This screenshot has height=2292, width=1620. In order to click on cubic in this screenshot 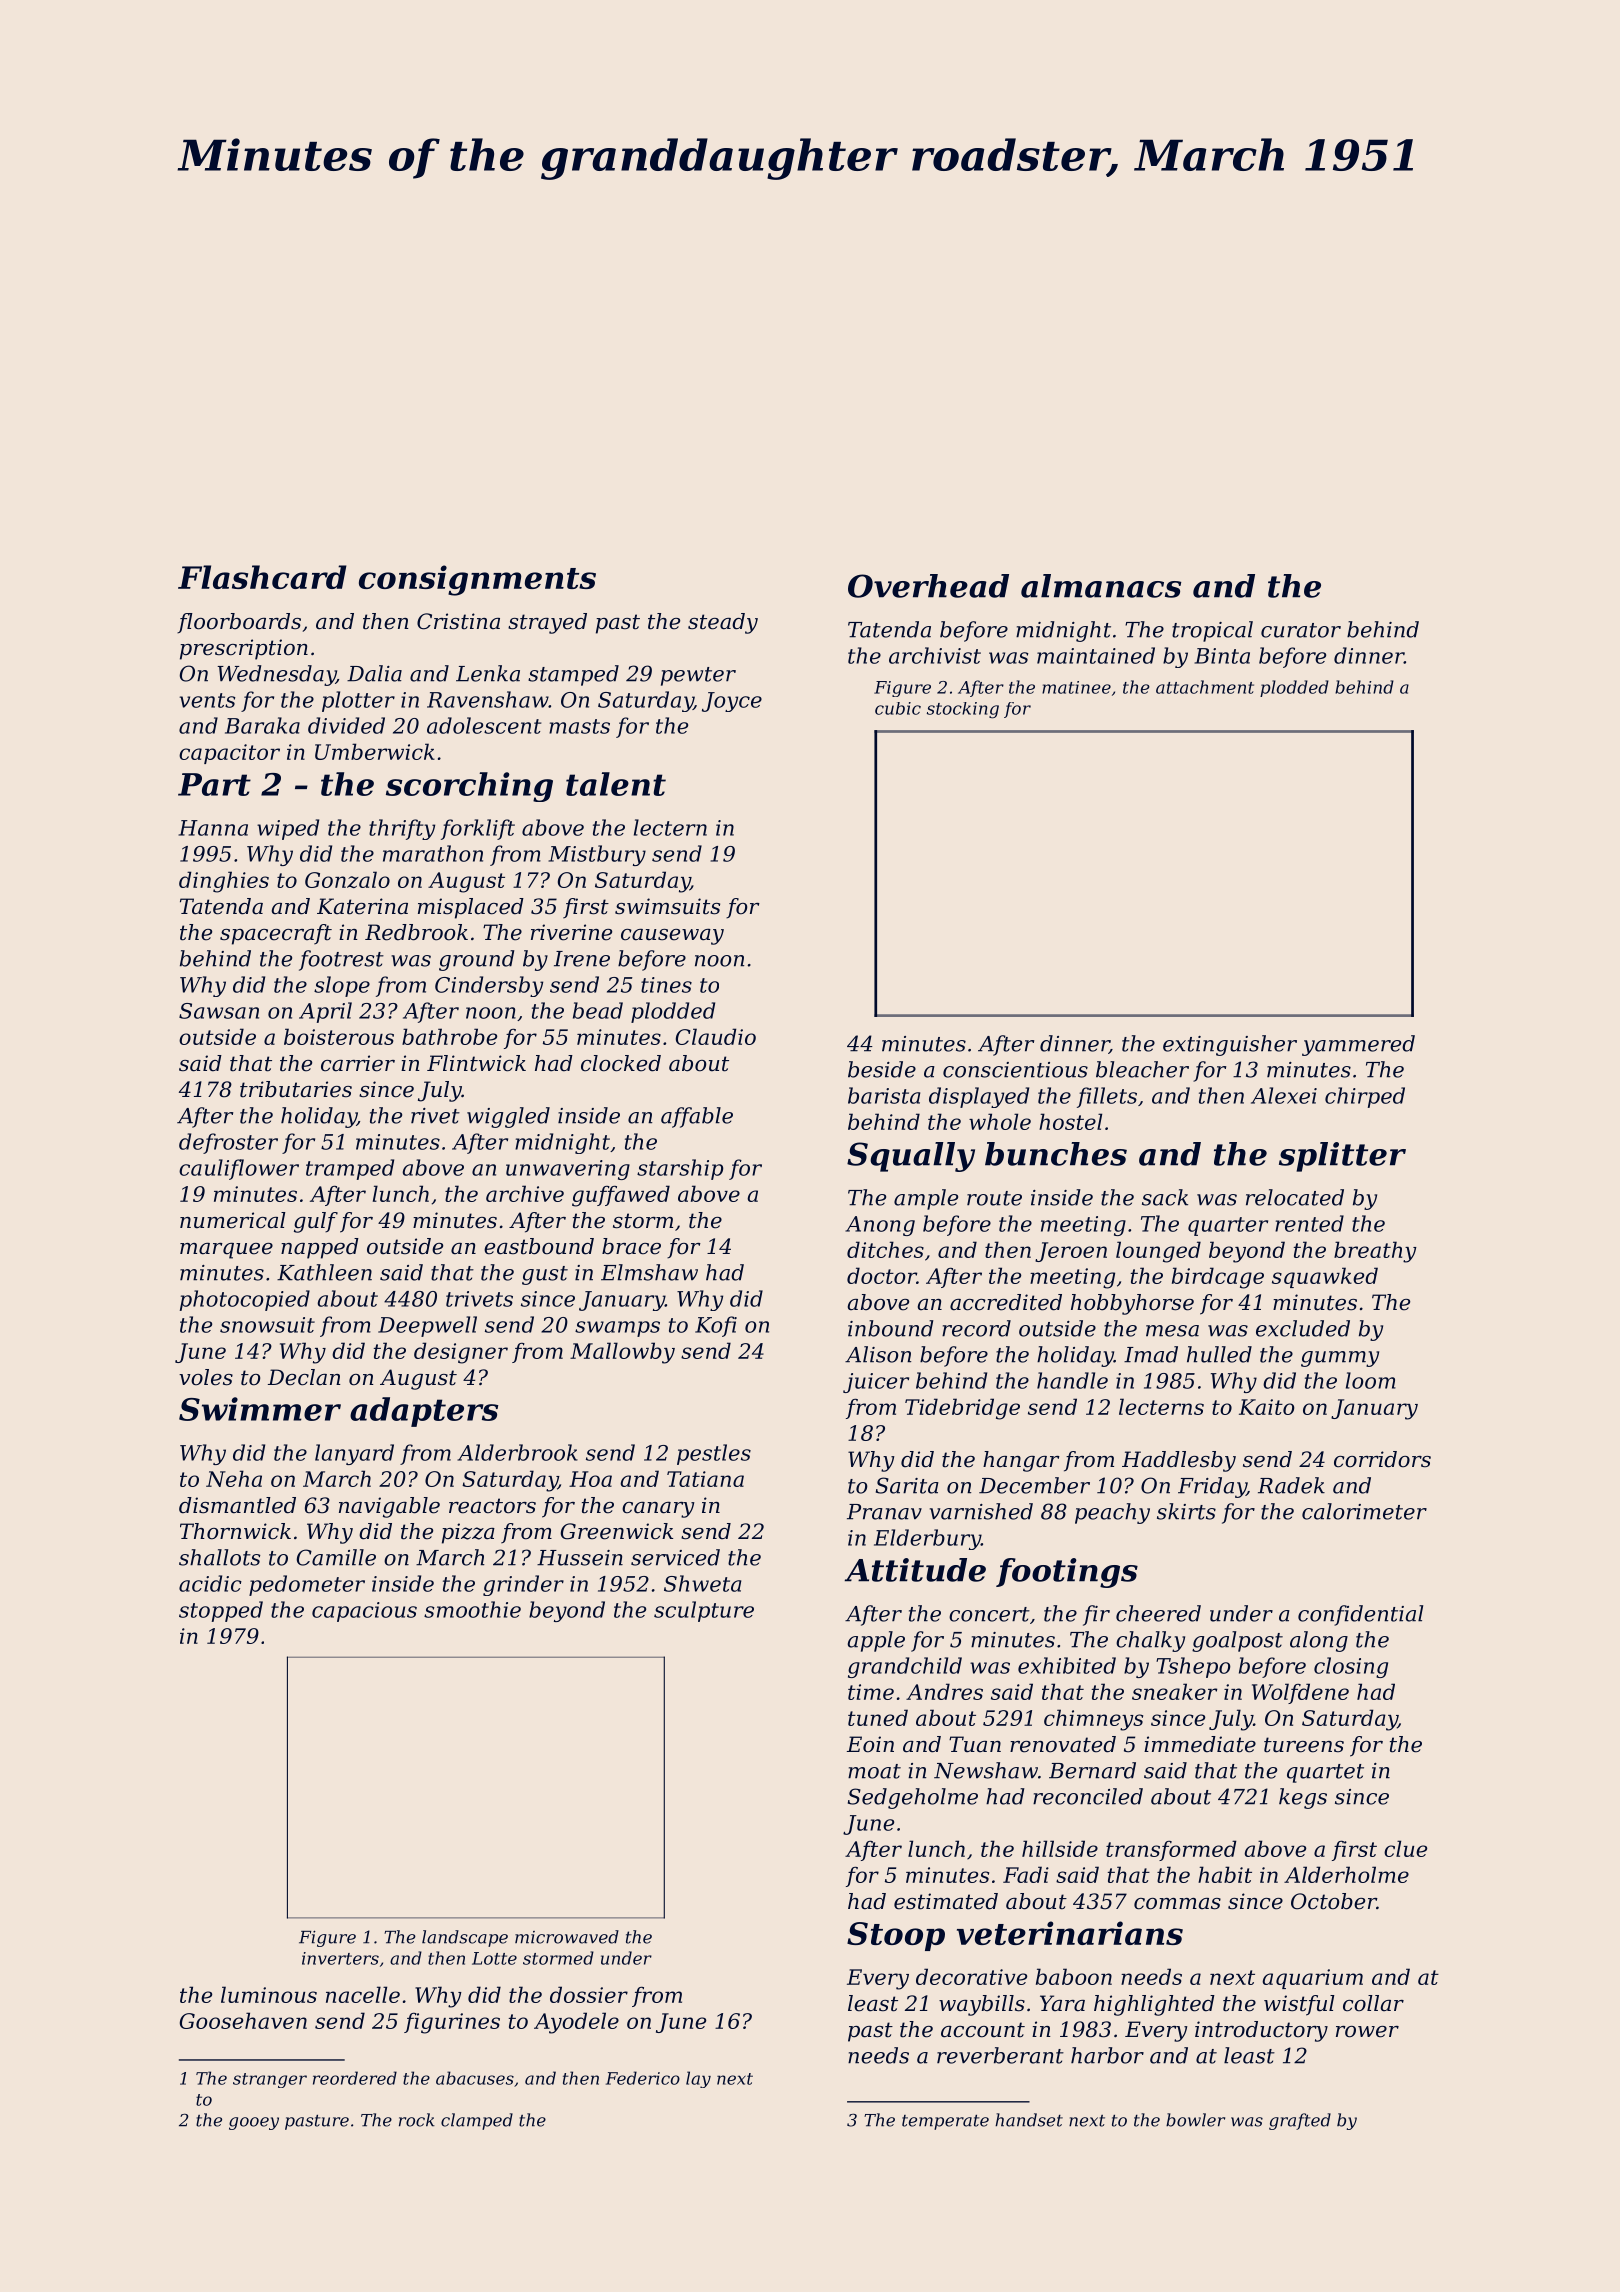, I will do `click(898, 708)`.
